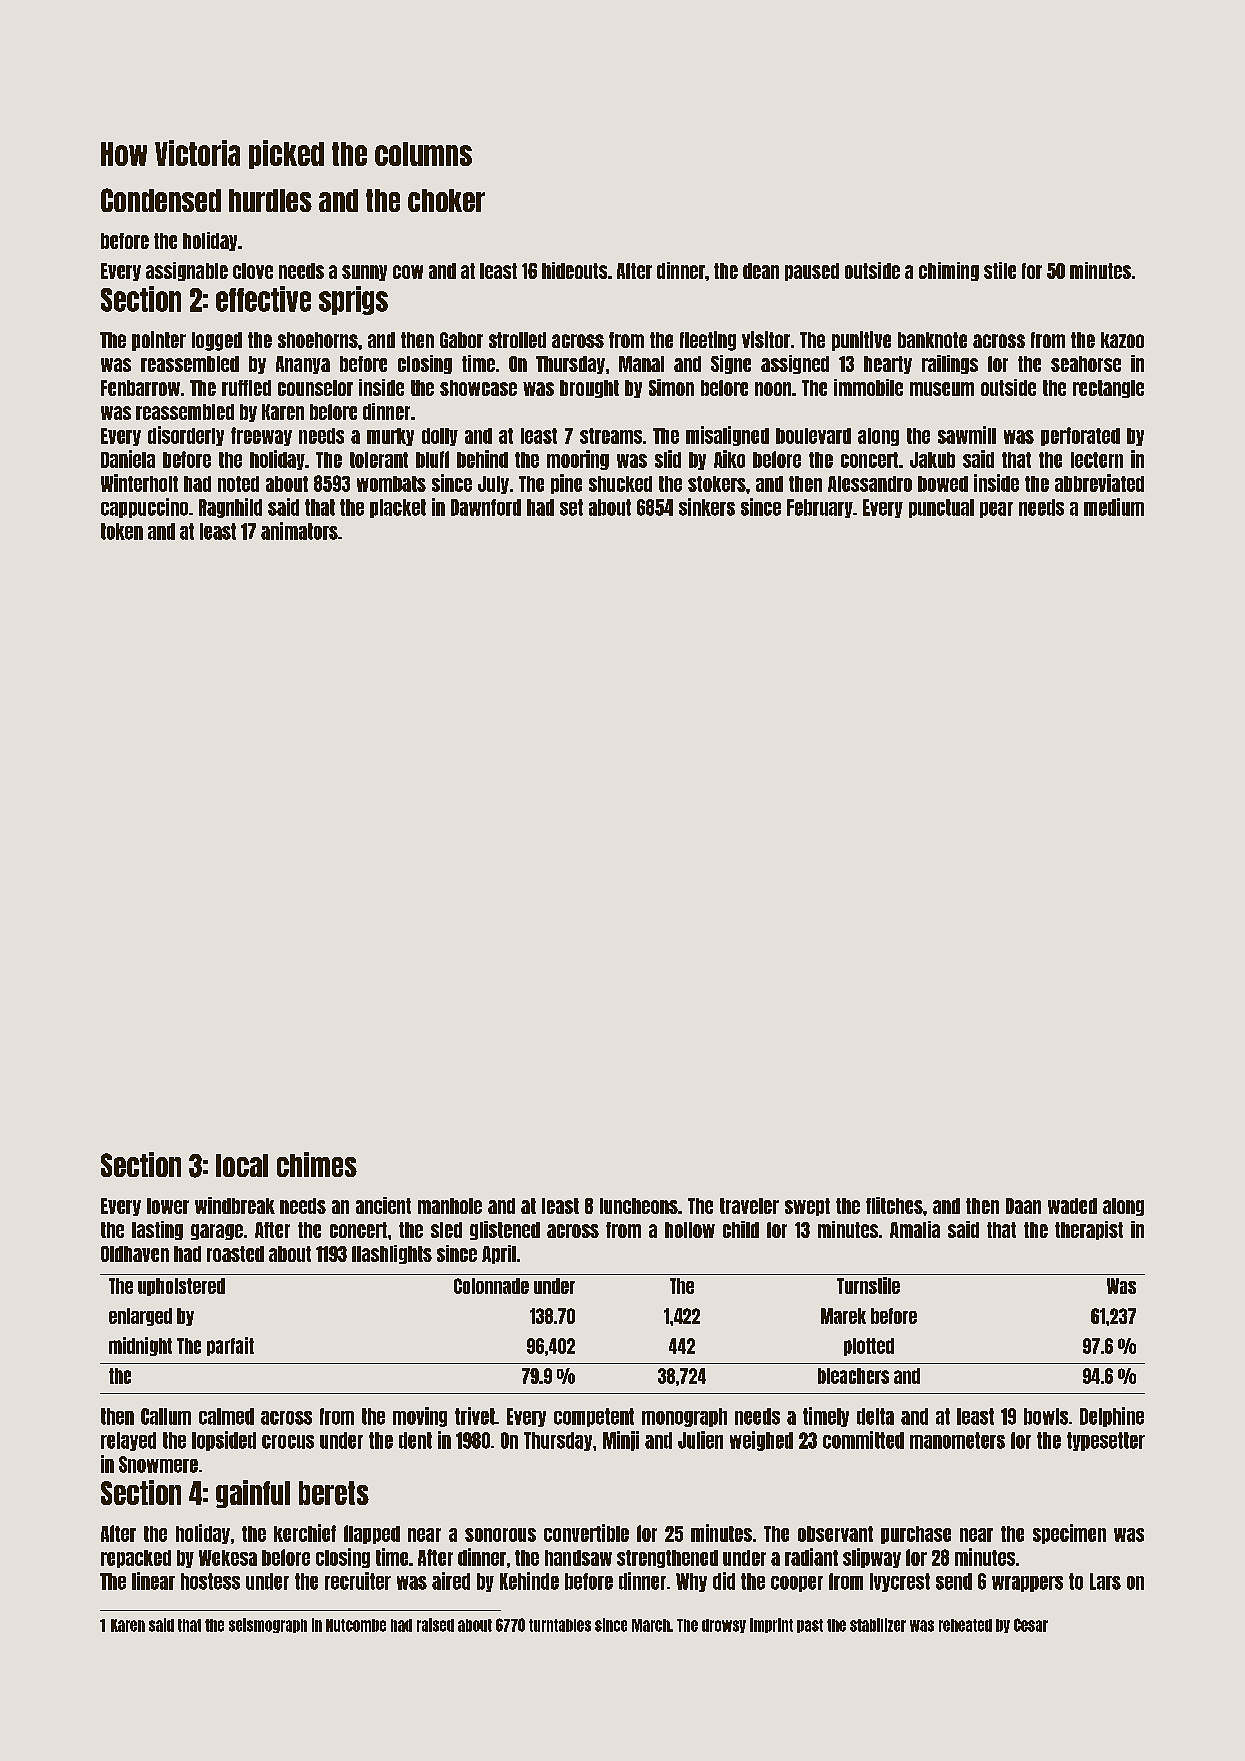 The image size is (1245, 1761). Describe the element at coordinates (690, 1230) in the screenshot. I see `hollow` at that location.
